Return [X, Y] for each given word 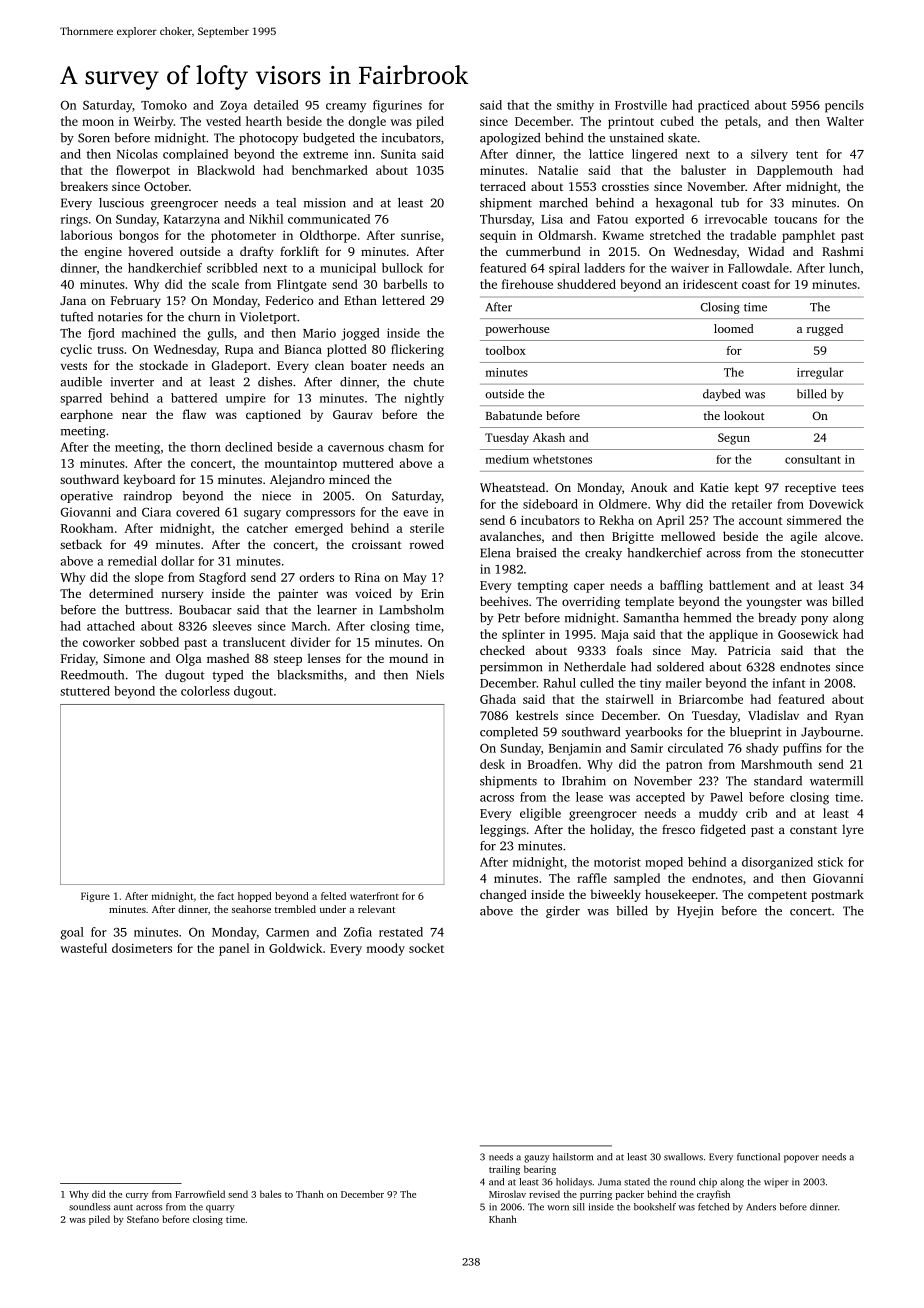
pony [814, 620]
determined [121, 593]
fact [226, 896]
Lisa [552, 219]
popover [801, 1159]
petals [741, 122]
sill [579, 1207]
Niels [430, 675]
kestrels [537, 715]
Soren [94, 138]
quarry [220, 1209]
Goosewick [808, 634]
